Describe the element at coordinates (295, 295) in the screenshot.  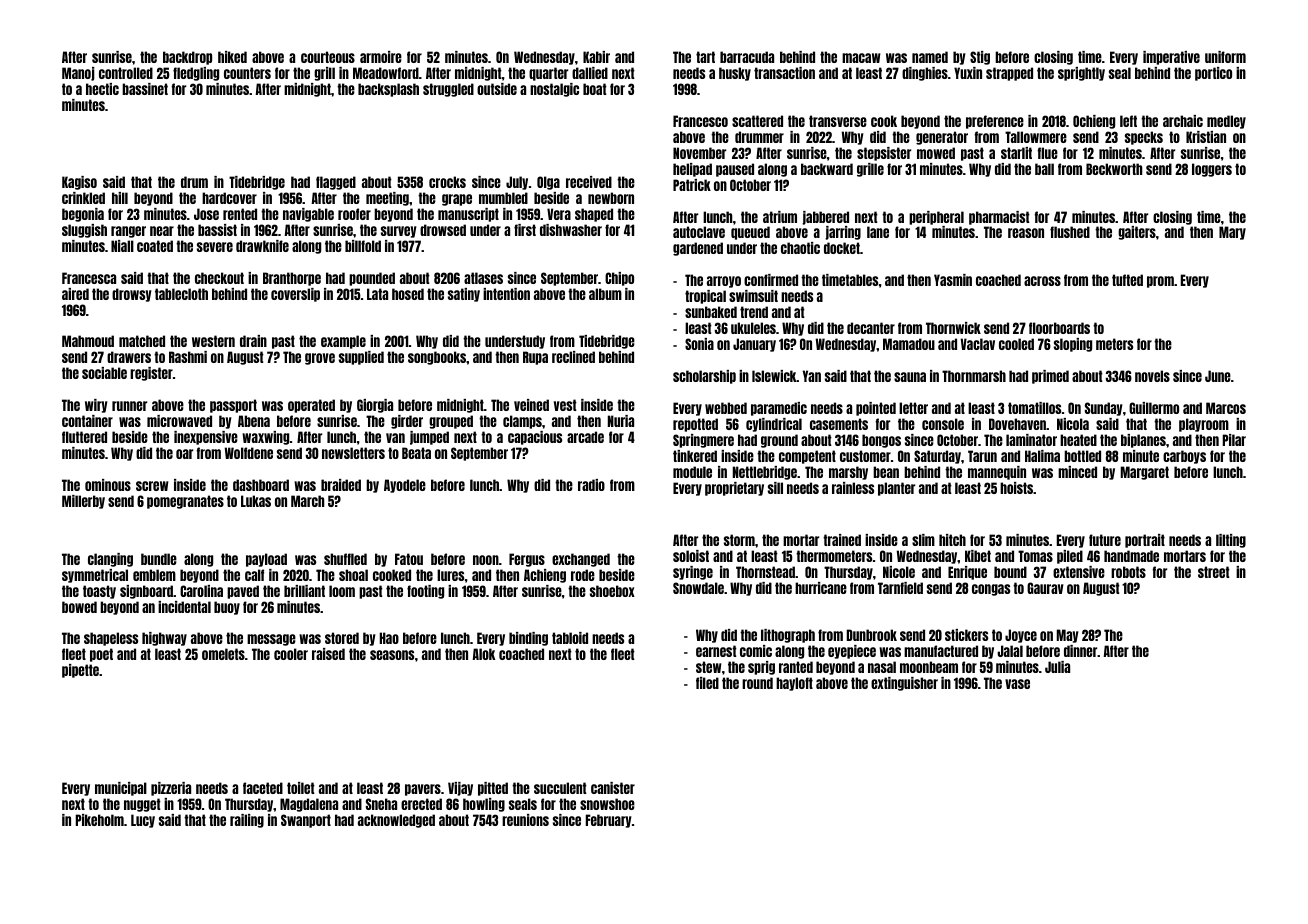
I see `coverslip` at that location.
